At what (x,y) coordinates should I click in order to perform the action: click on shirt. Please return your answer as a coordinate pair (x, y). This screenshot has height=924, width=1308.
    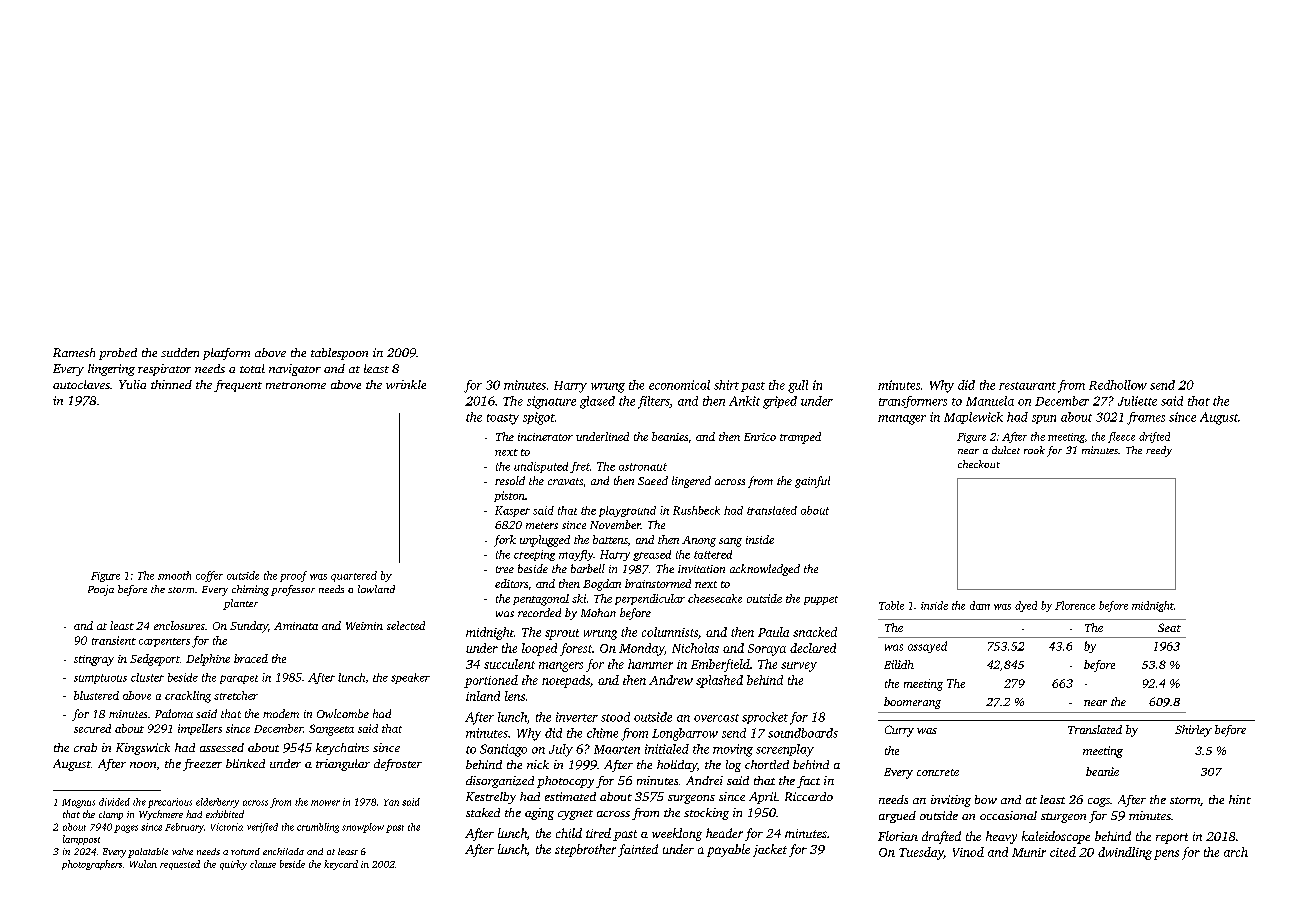
    Looking at the image, I should click on (726, 385).
